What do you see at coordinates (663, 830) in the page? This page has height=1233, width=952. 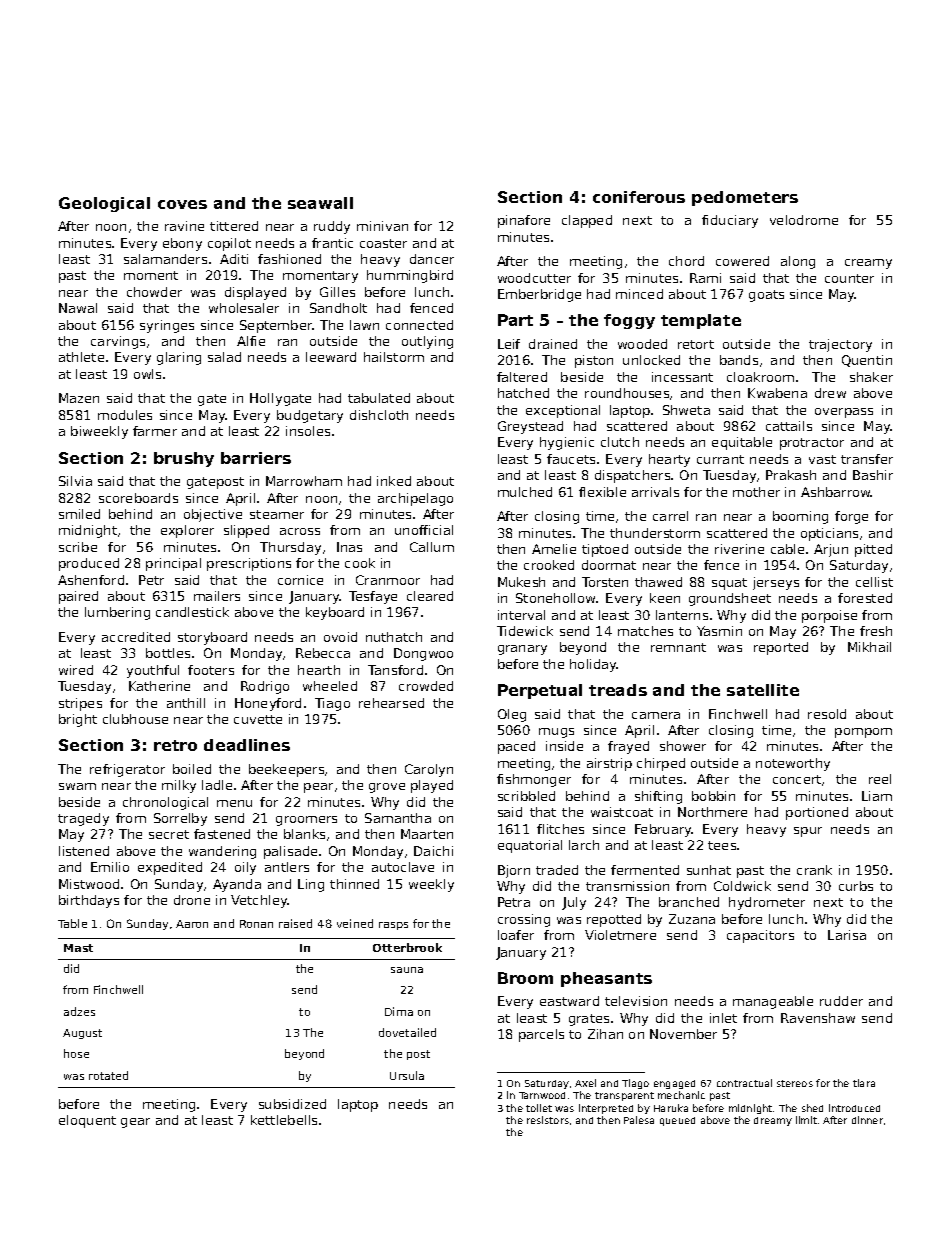 I see `February` at bounding box center [663, 830].
